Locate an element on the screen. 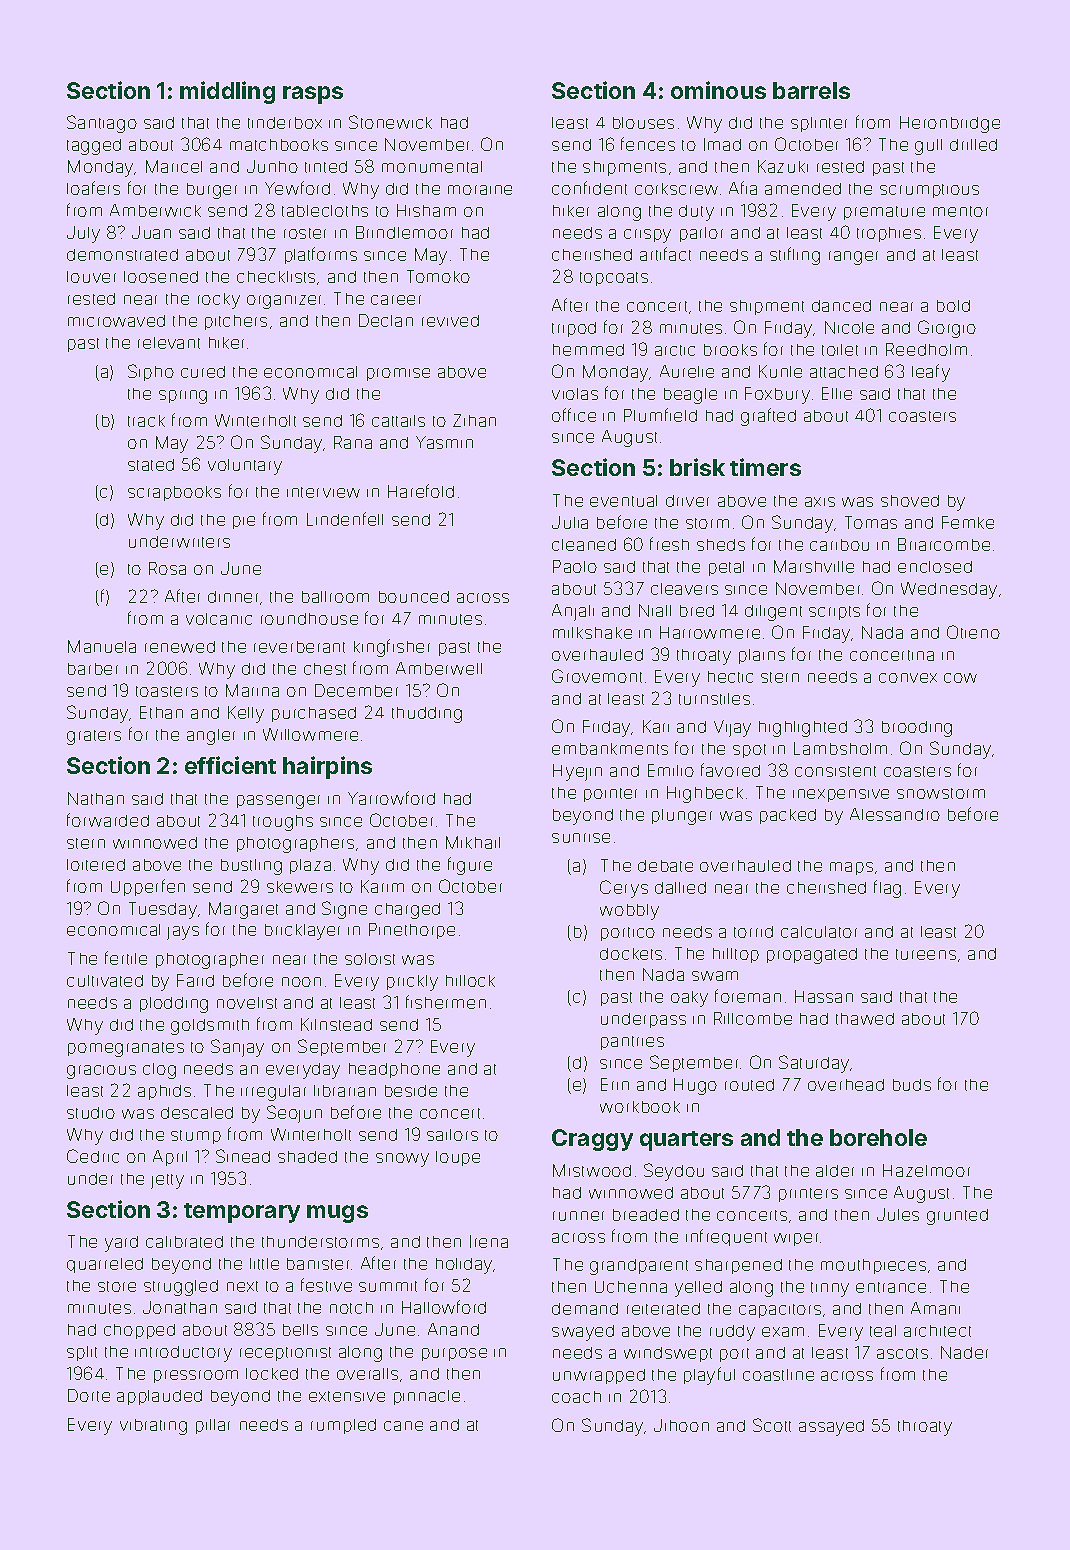 The height and width of the screenshot is (1550, 1070). checklists is located at coordinates (276, 277).
